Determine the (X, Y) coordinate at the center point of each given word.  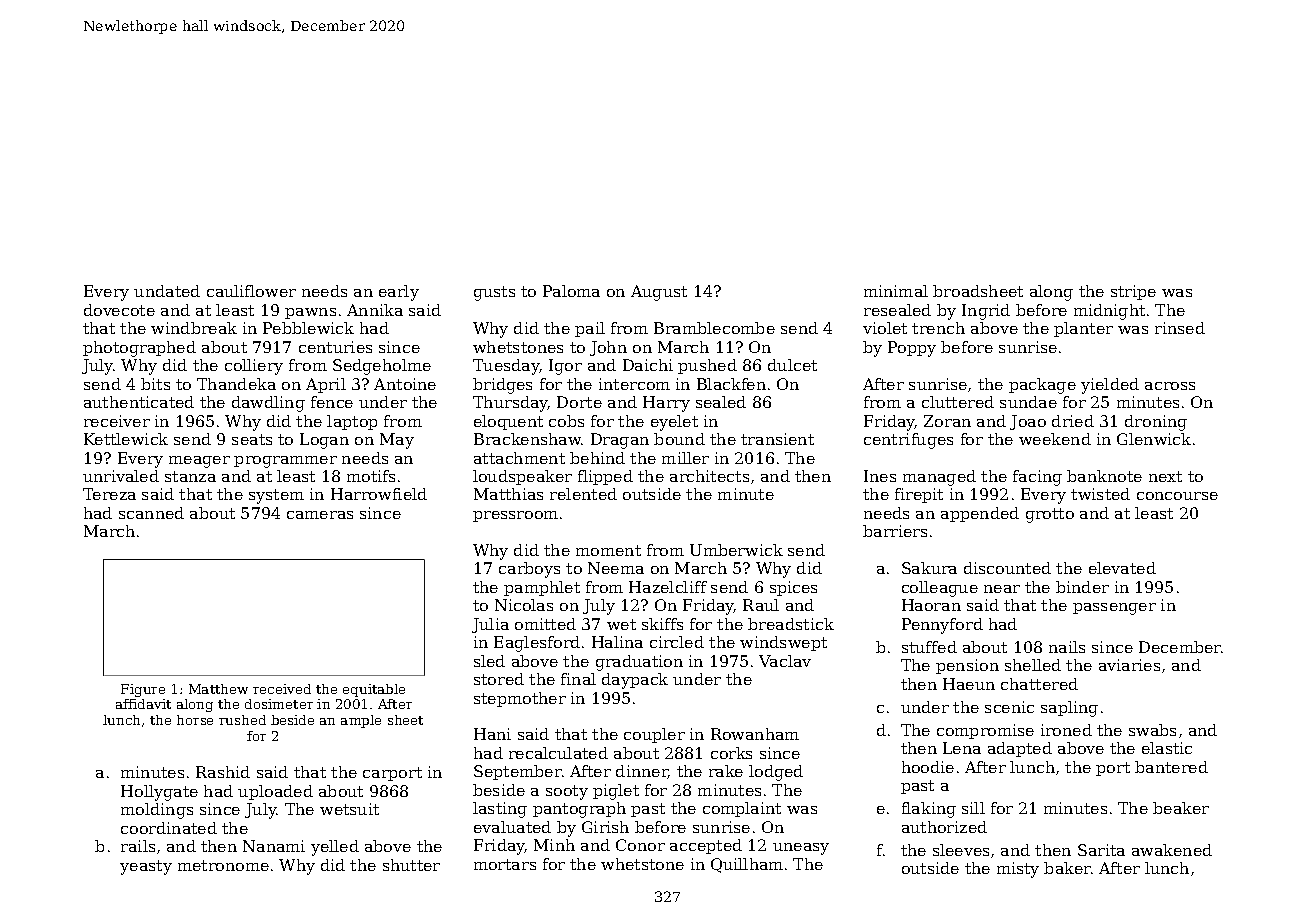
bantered (1171, 767)
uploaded (275, 792)
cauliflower (251, 291)
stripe (1133, 292)
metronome (223, 865)
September (518, 772)
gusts (494, 293)
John (608, 348)
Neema (616, 568)
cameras (320, 515)
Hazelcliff (668, 587)
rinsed (1180, 328)
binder (1082, 587)
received (282, 689)
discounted (1007, 568)
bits (155, 384)
